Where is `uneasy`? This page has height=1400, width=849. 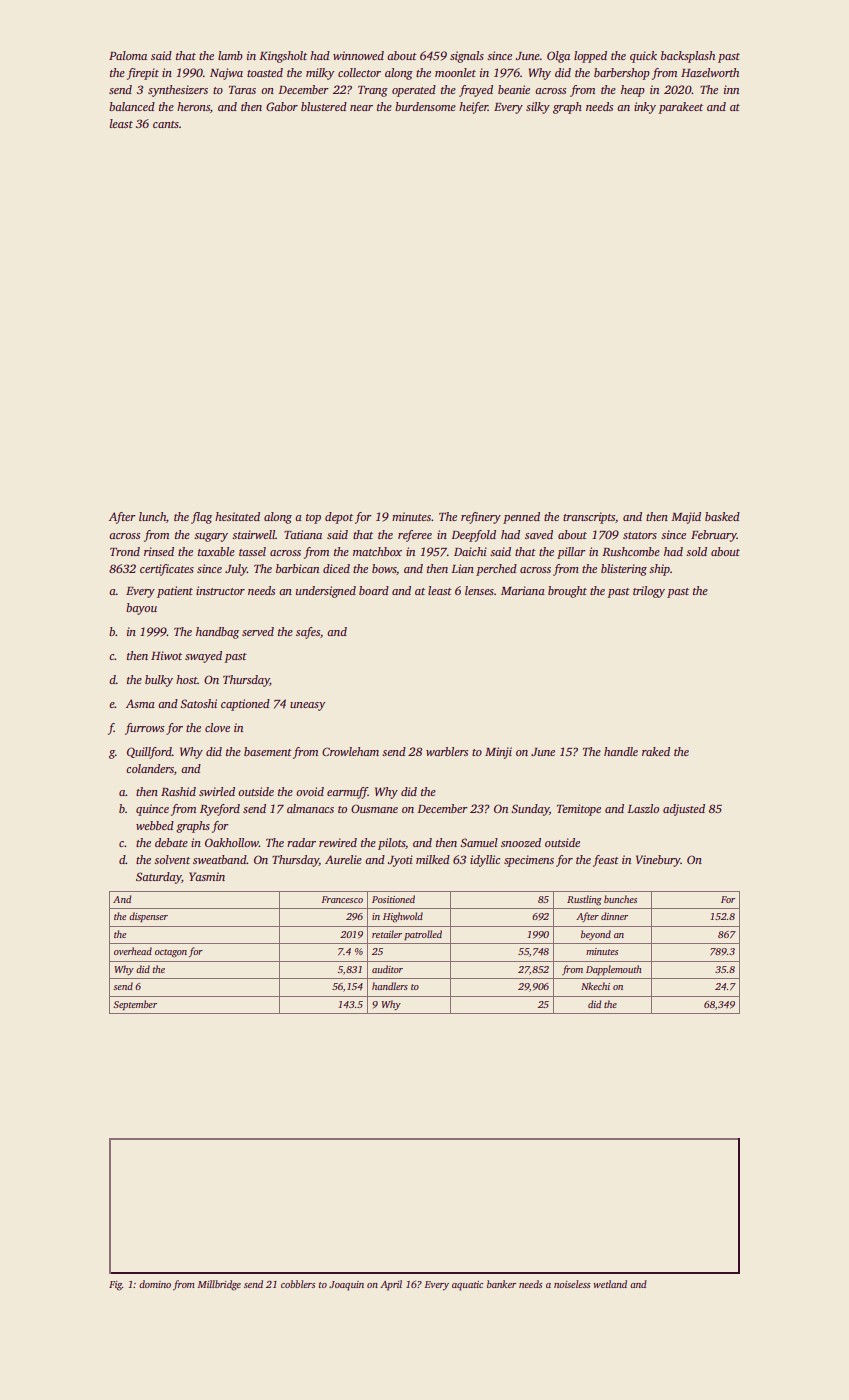 uneasy is located at coordinates (307, 706).
